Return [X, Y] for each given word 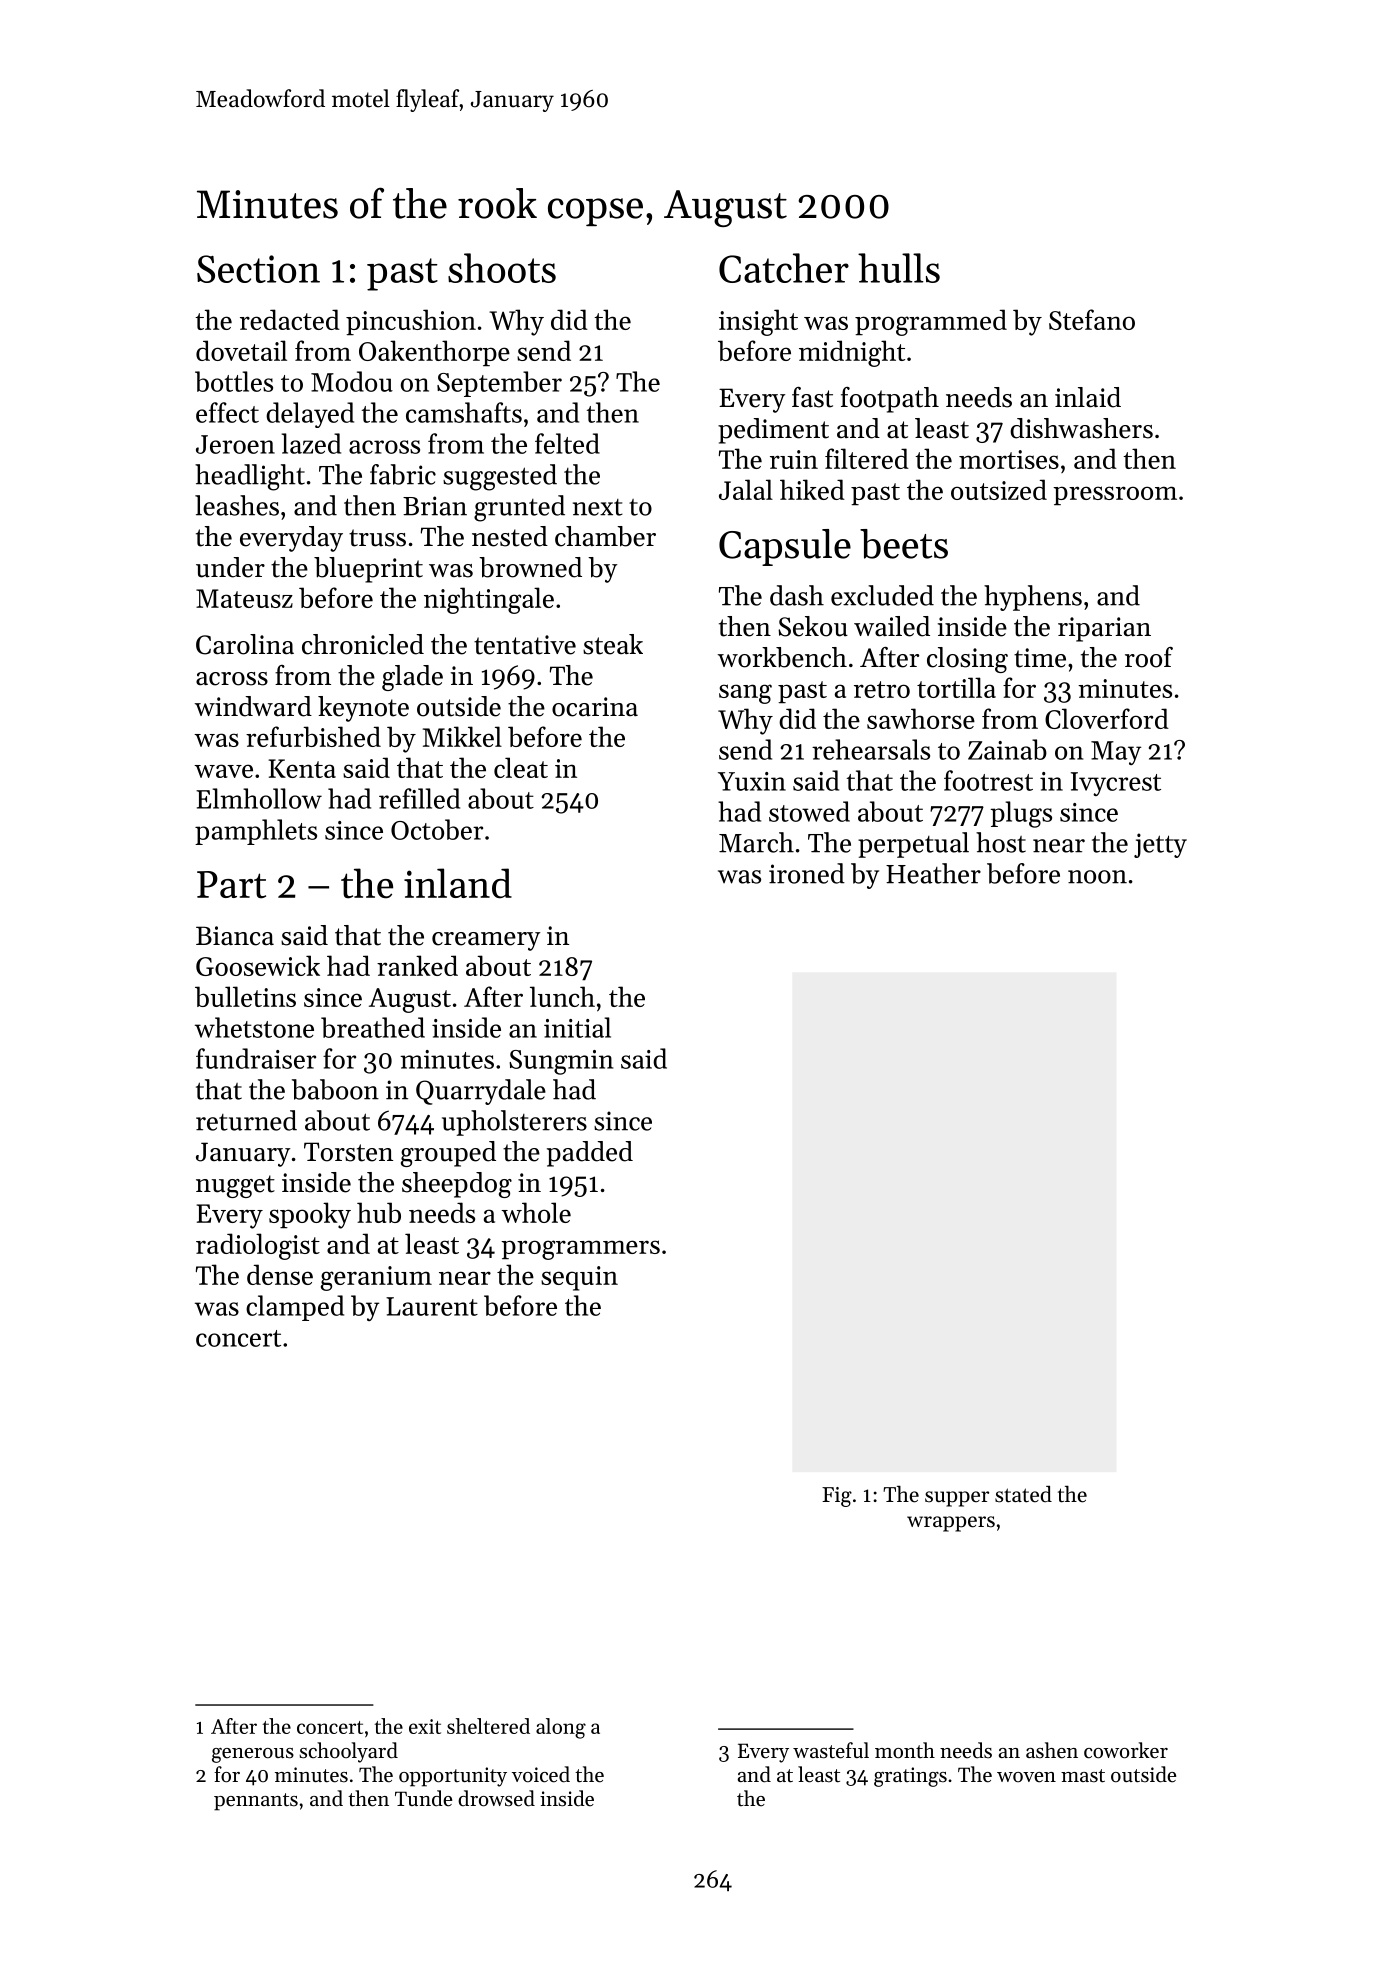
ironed [807, 873]
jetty [1160, 845]
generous [253, 1755]
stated [1023, 1494]
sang [745, 694]
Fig [837, 1497]
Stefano [1092, 319]
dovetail [241, 350]
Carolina [245, 644]
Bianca [235, 936]
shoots [502, 268]
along [561, 1728]
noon [1097, 877]
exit [425, 1726]
